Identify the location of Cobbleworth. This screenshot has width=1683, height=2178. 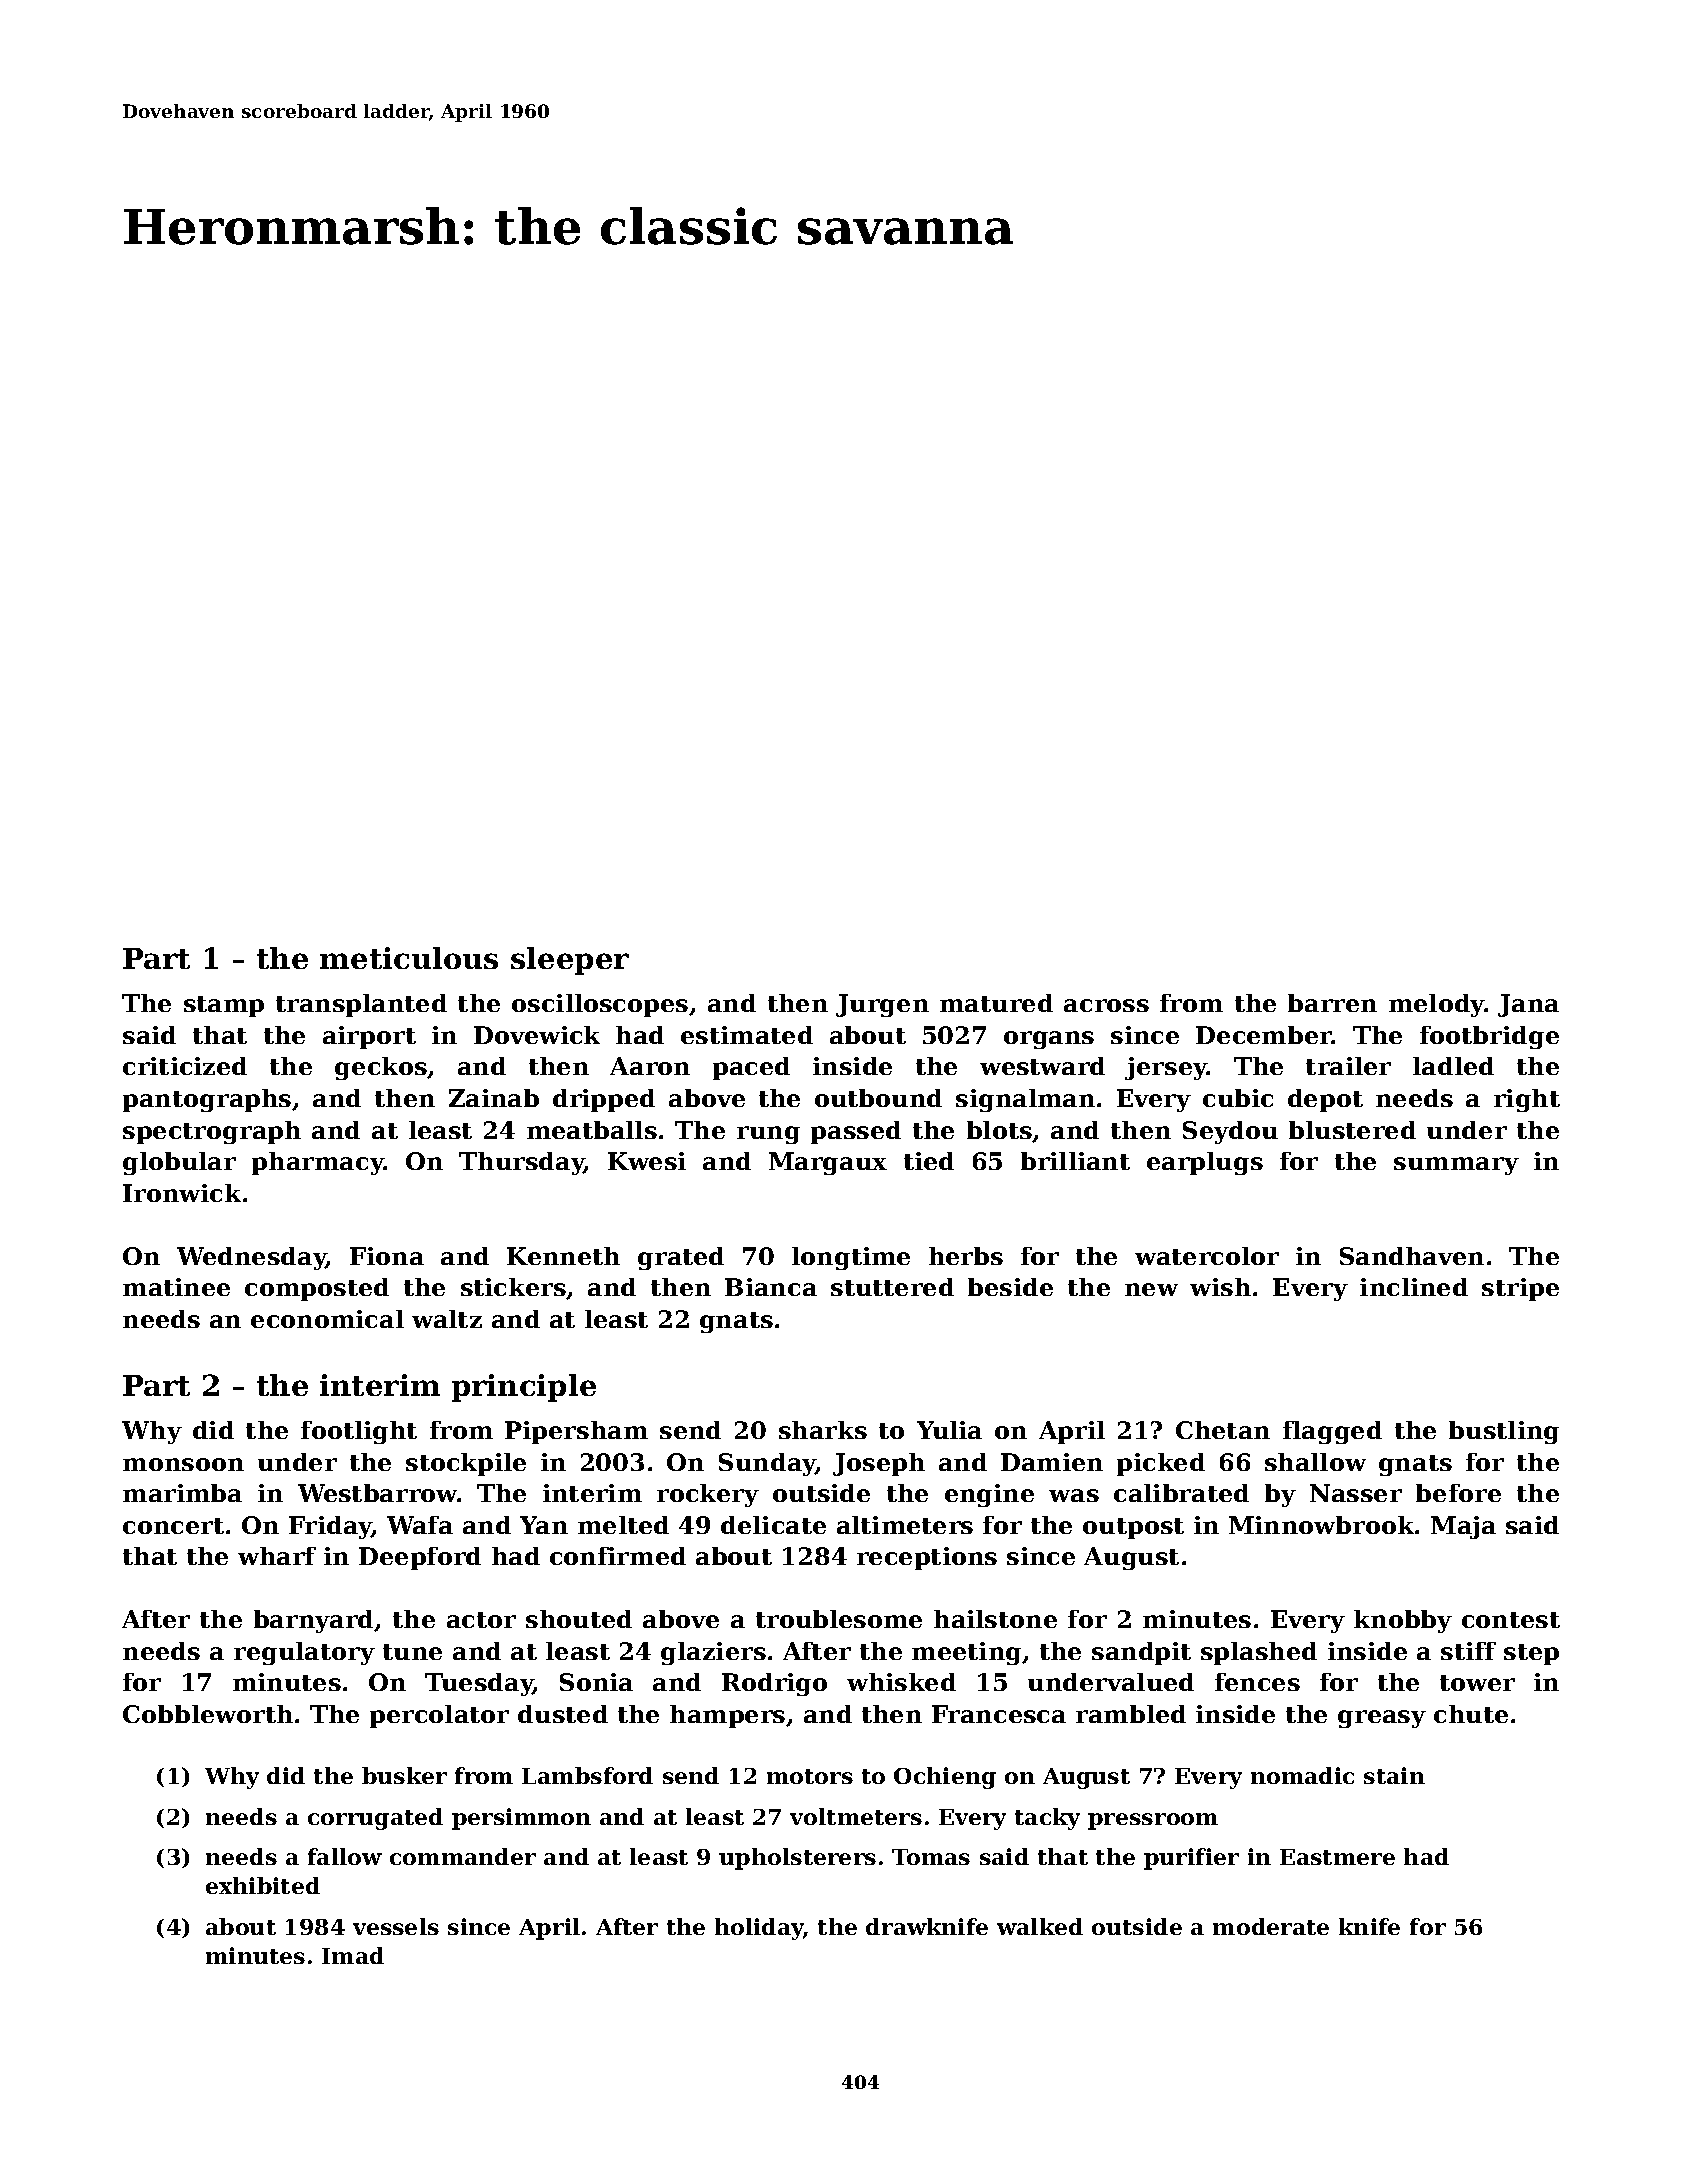
(208, 1714).
